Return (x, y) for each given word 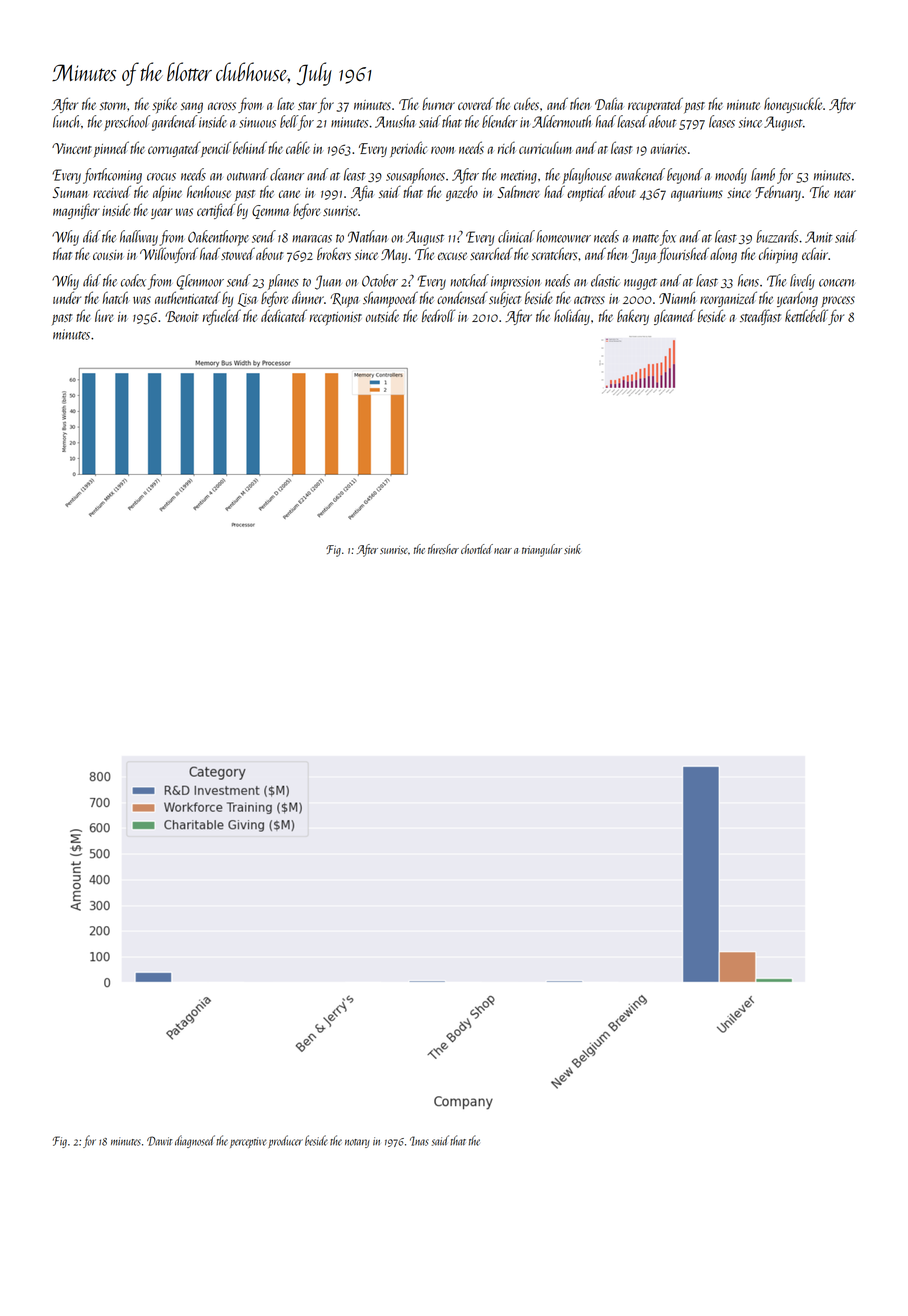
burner (438, 104)
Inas (419, 1141)
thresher (443, 549)
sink (572, 549)
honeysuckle (793, 105)
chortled (477, 549)
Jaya (643, 256)
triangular (542, 550)
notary (357, 1143)
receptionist (336, 318)
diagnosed (195, 1141)
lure (104, 315)
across (222, 106)
